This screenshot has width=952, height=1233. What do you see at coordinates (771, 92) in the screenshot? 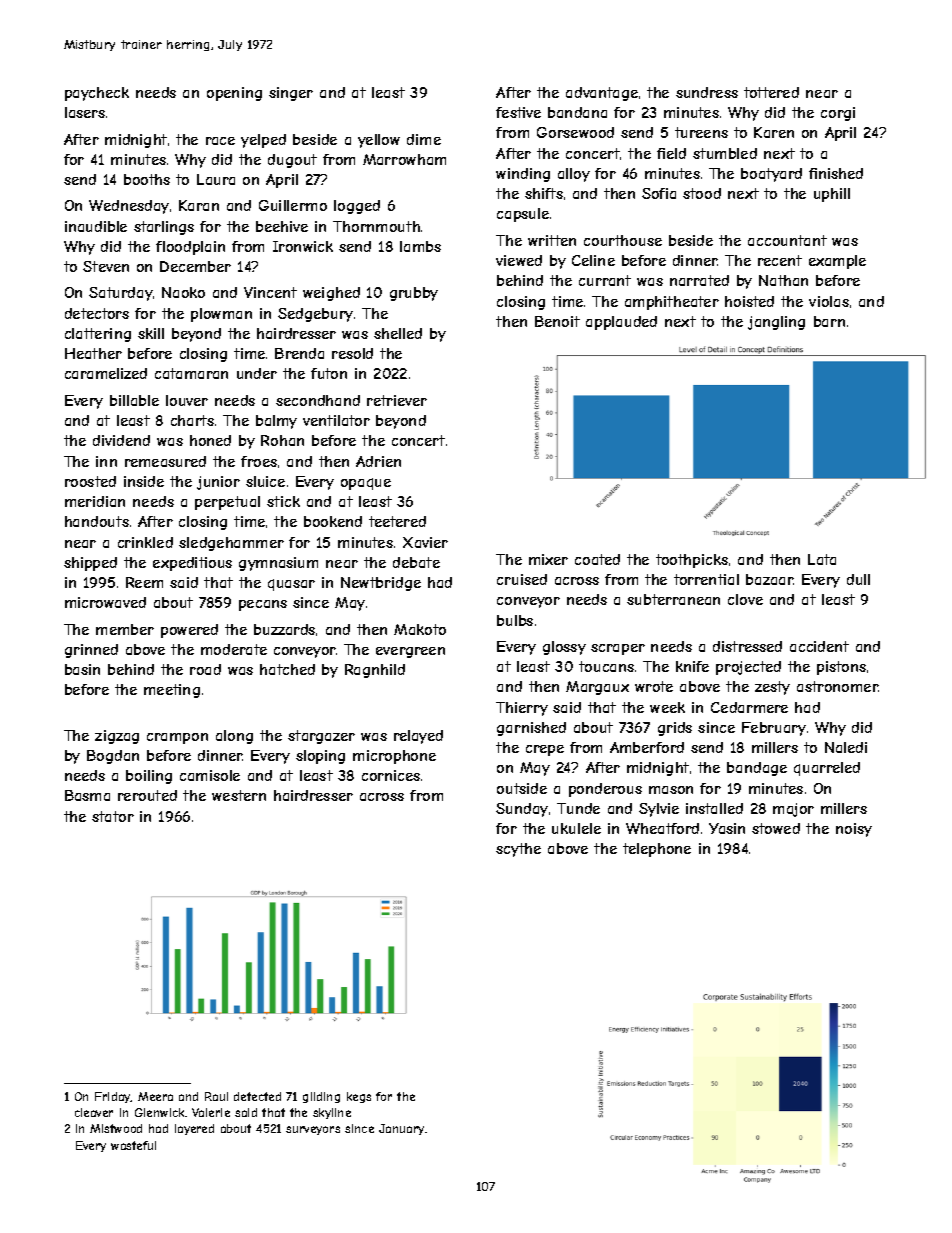
I see `tottered` at bounding box center [771, 92].
